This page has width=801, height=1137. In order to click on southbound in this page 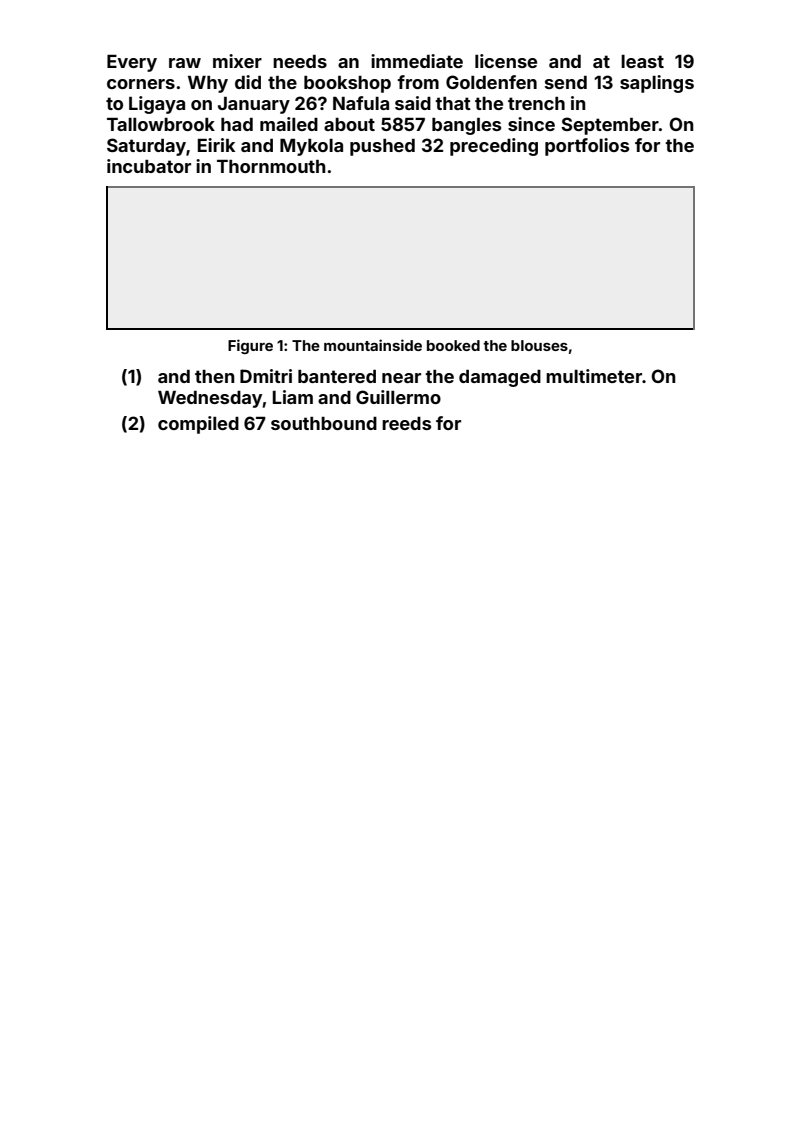, I will do `click(324, 423)`.
